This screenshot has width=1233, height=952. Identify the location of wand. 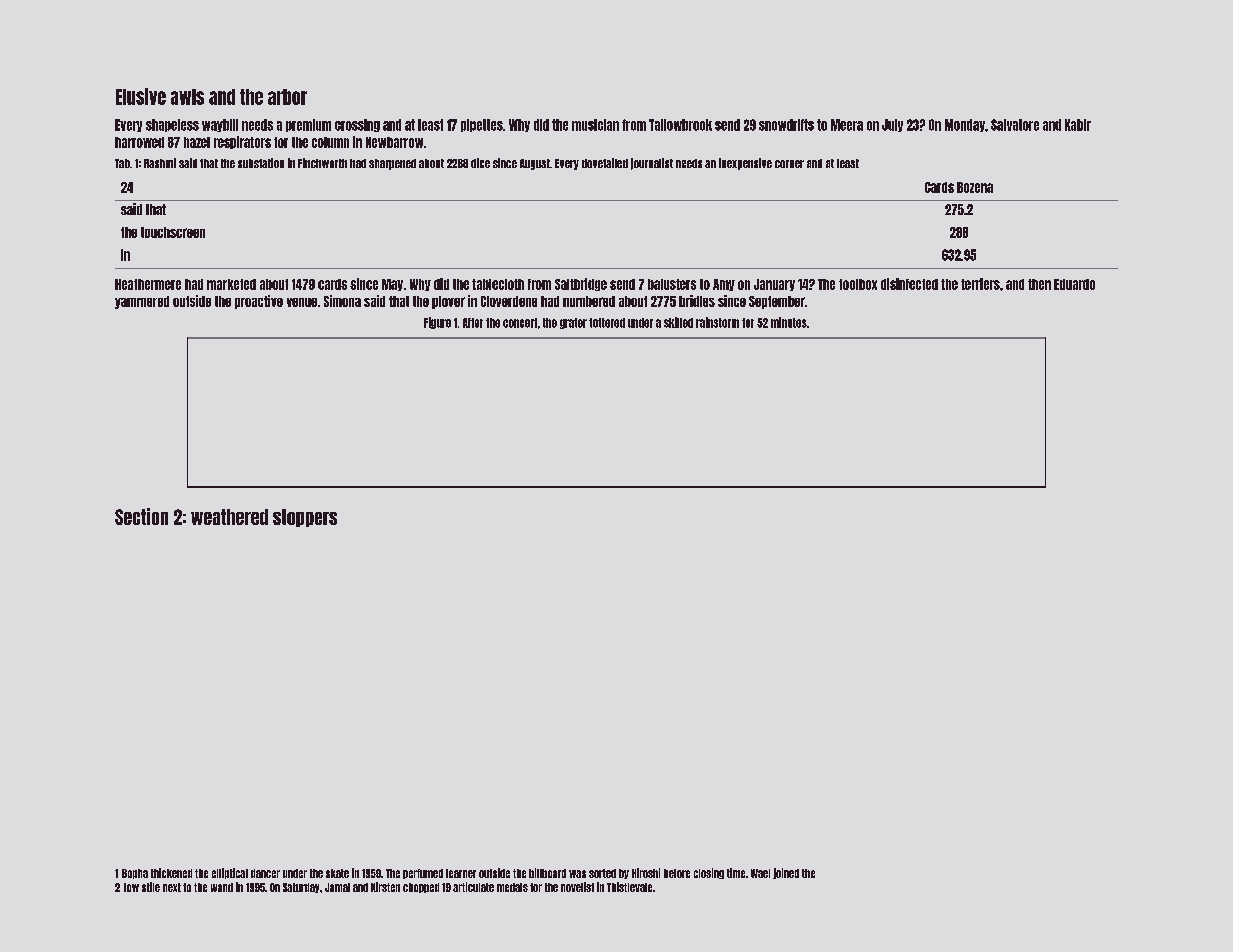
(222, 887).
